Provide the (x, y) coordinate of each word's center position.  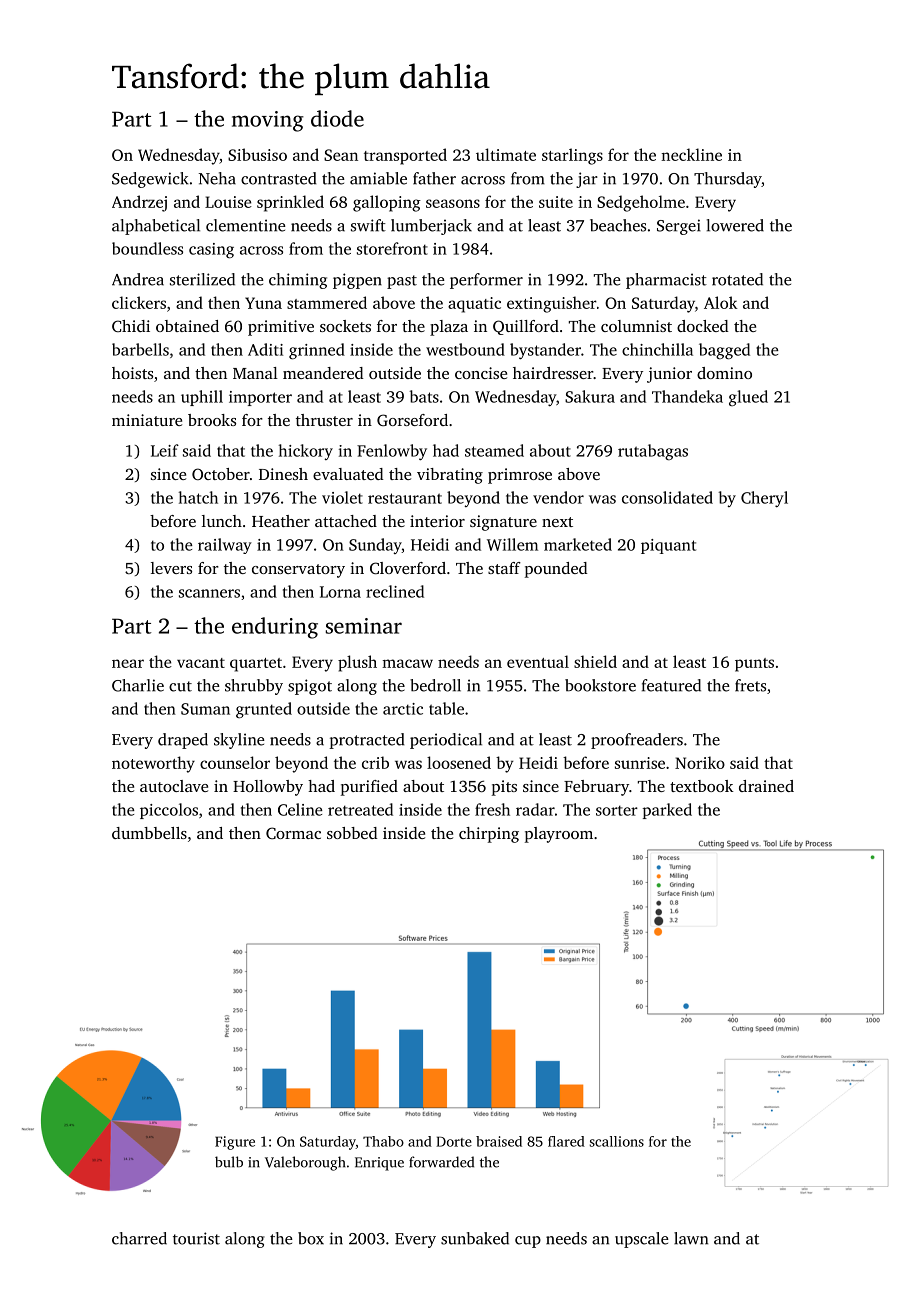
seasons (453, 203)
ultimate (506, 154)
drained (766, 786)
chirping (489, 835)
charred (139, 1238)
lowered (735, 225)
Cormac (293, 833)
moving (268, 121)
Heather (281, 521)
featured (671, 685)
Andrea (138, 279)
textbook (702, 786)
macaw (407, 663)
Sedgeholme (641, 203)
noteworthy (153, 764)
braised (499, 1141)
